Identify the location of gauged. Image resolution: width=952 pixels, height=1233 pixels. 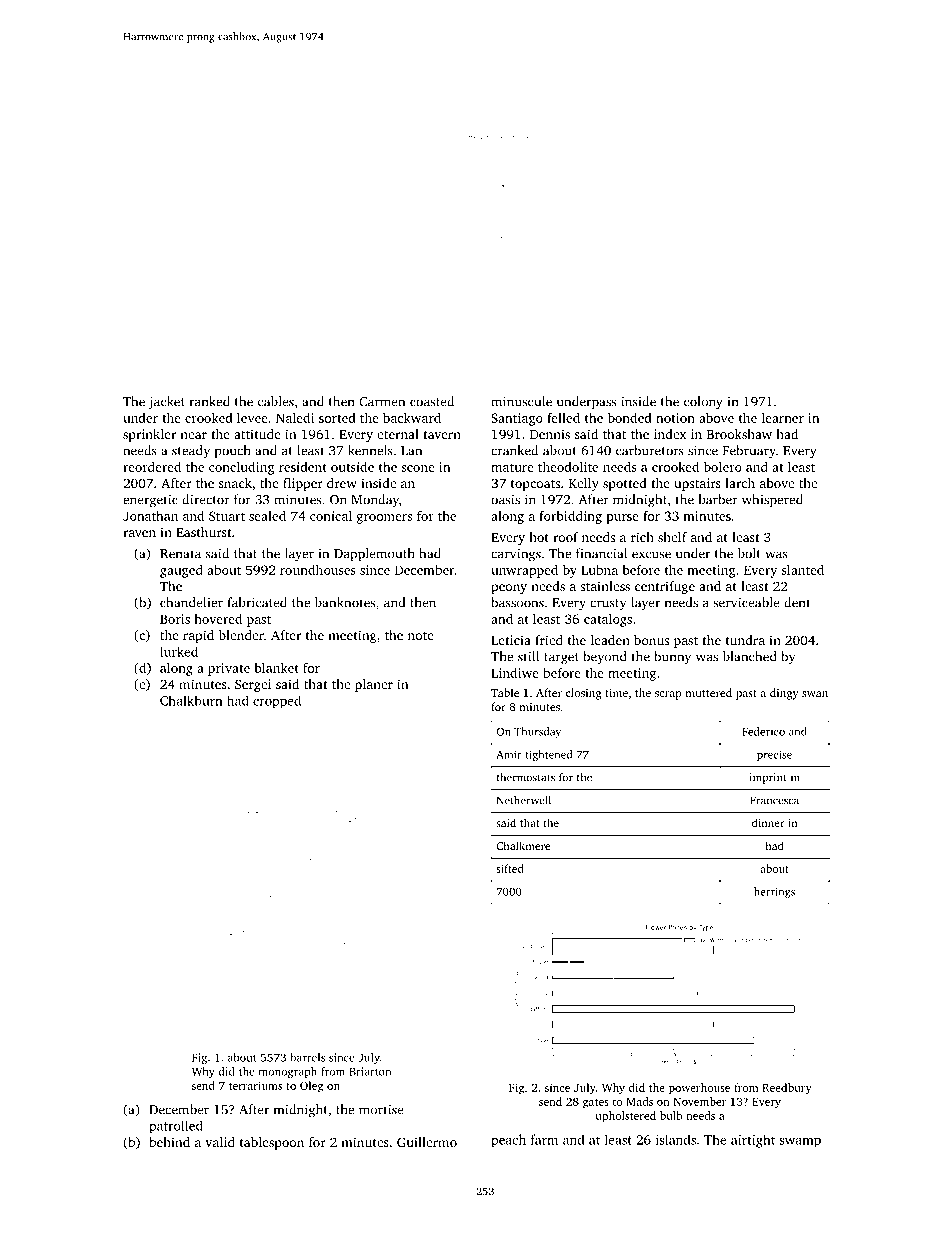
(181, 571).
